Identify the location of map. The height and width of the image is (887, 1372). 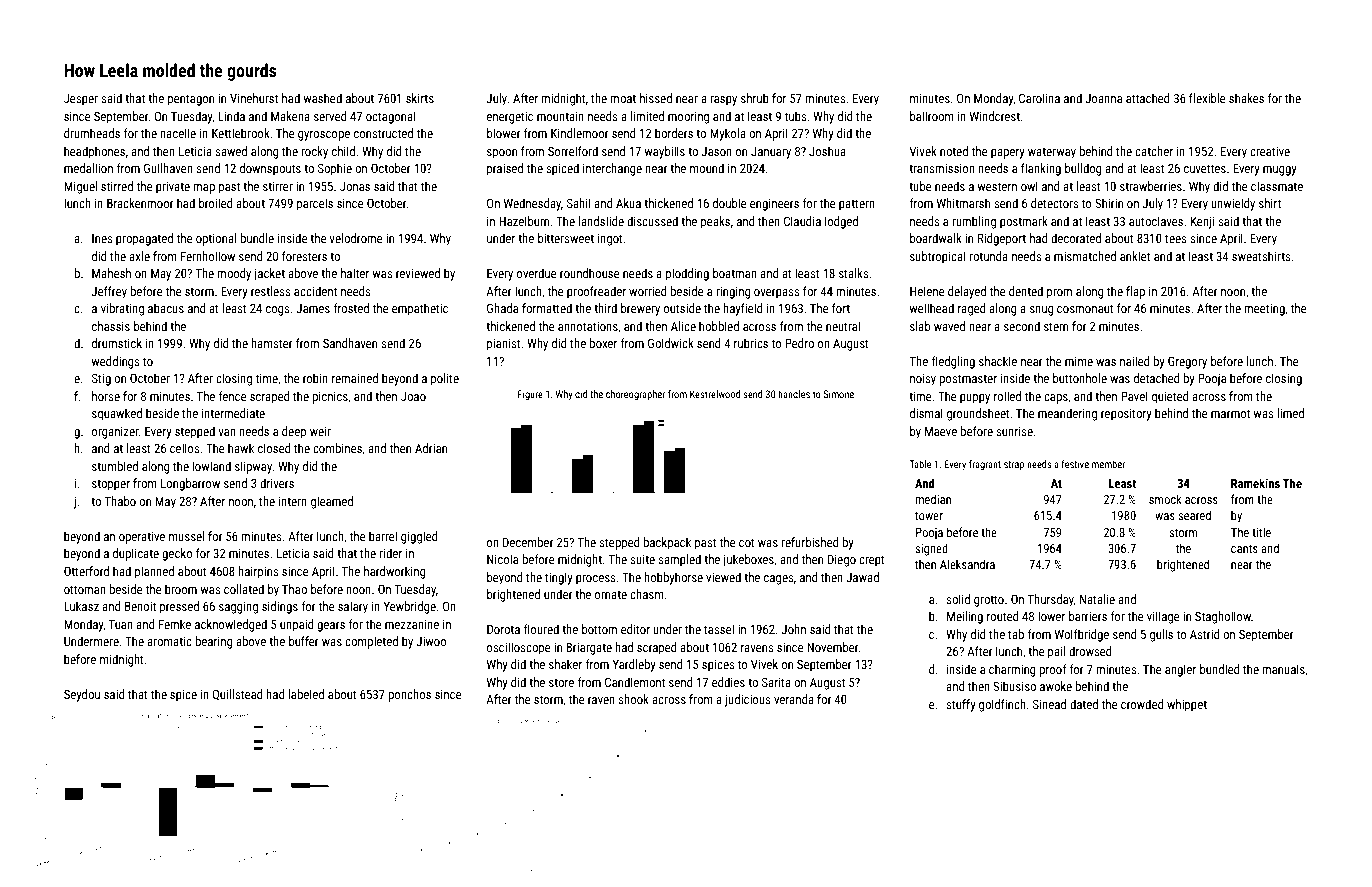
(204, 189).
